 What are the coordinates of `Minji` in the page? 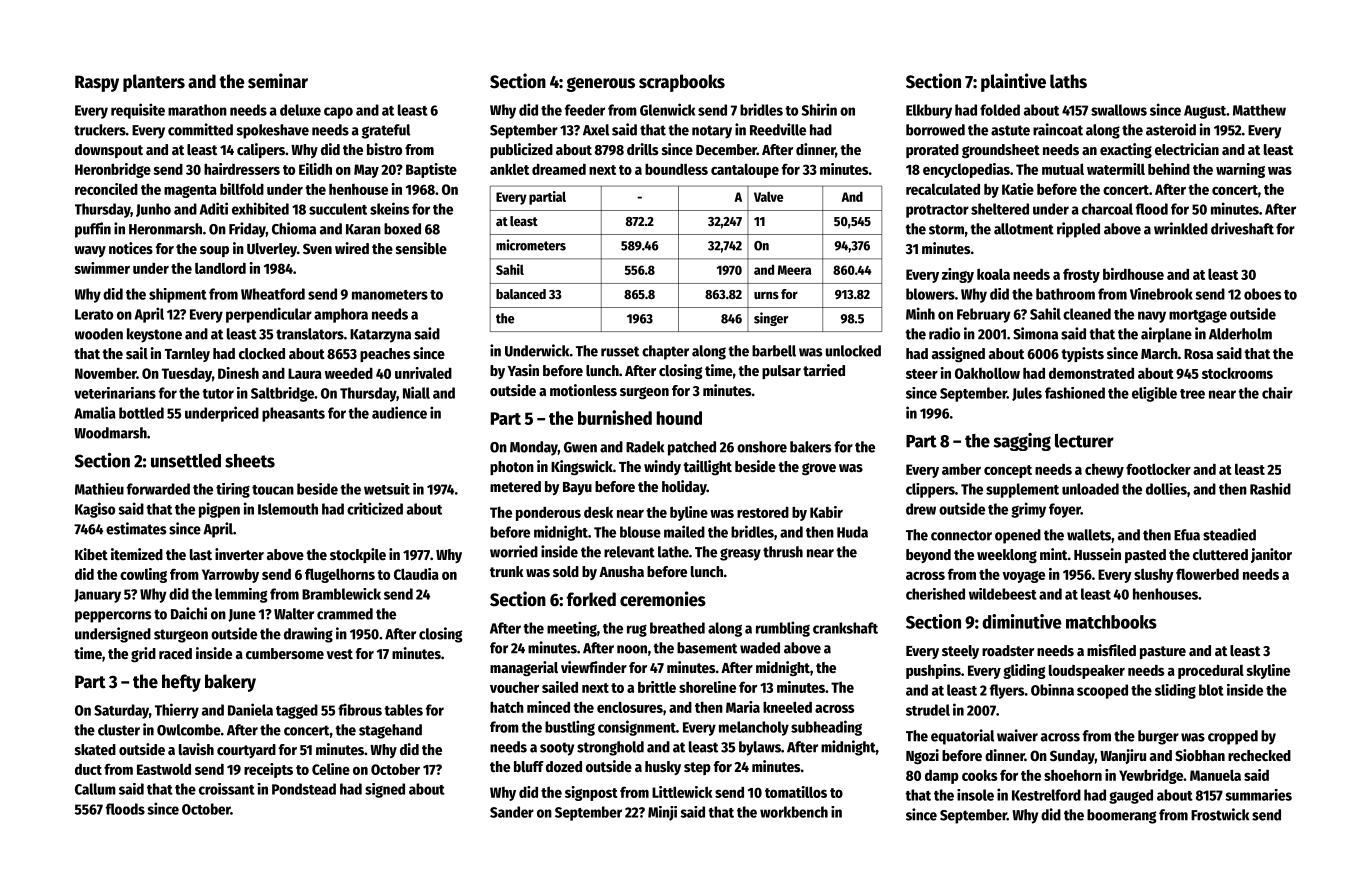 It's located at (662, 813).
